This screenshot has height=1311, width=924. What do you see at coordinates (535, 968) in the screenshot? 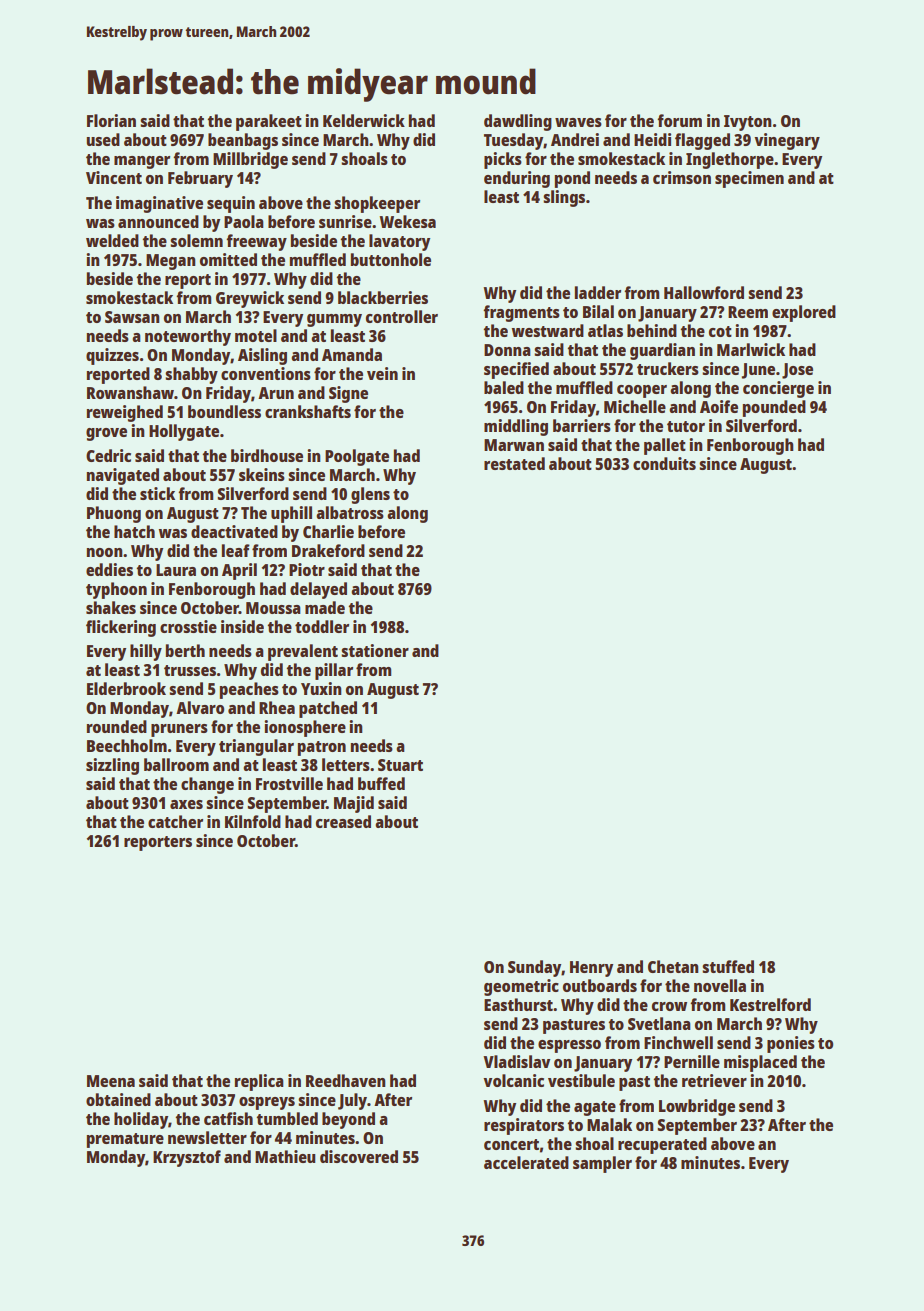
I see `Sunday` at bounding box center [535, 968].
